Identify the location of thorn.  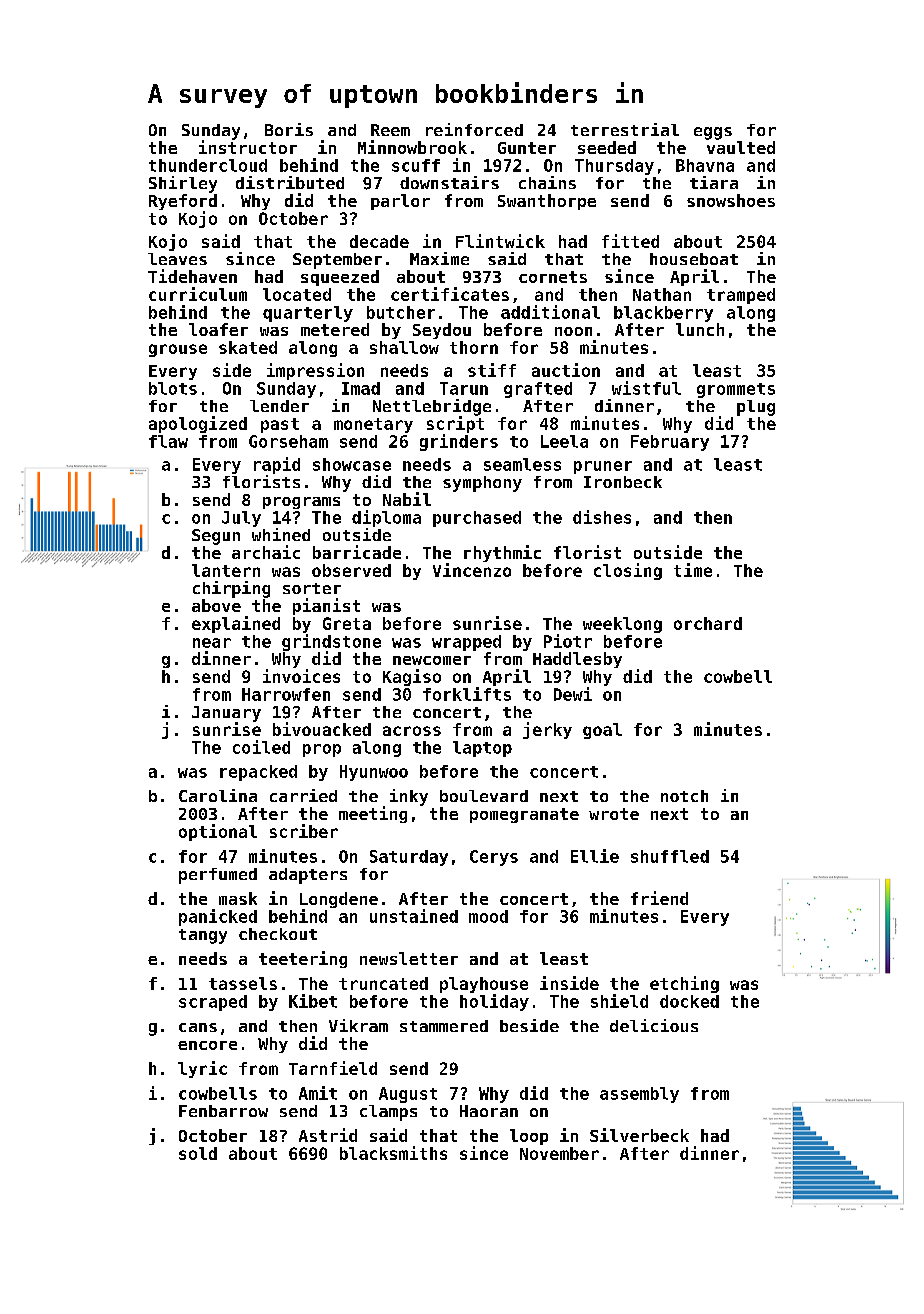
(474, 347).
